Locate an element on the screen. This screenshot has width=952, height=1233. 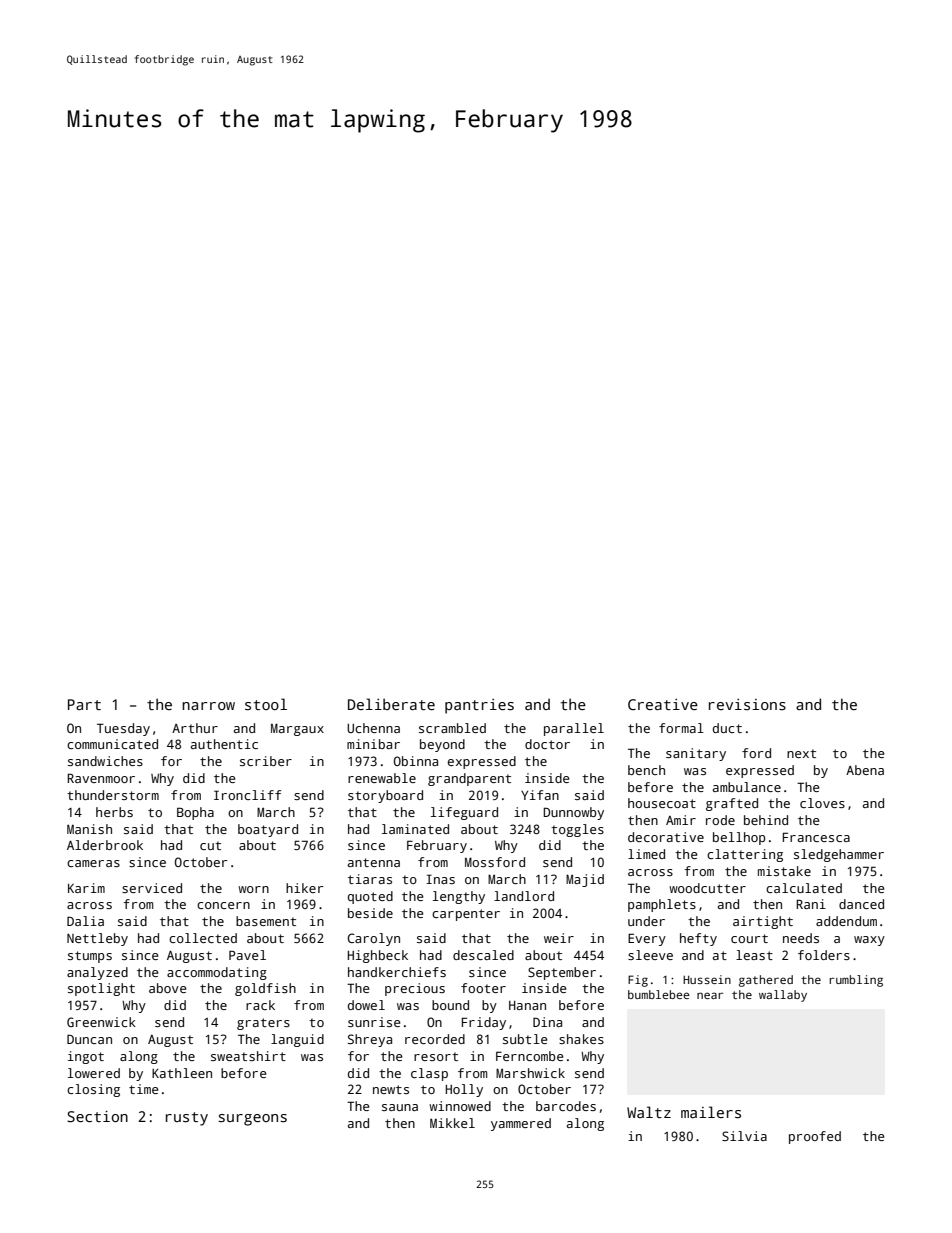
lifeguard is located at coordinates (464, 813).
